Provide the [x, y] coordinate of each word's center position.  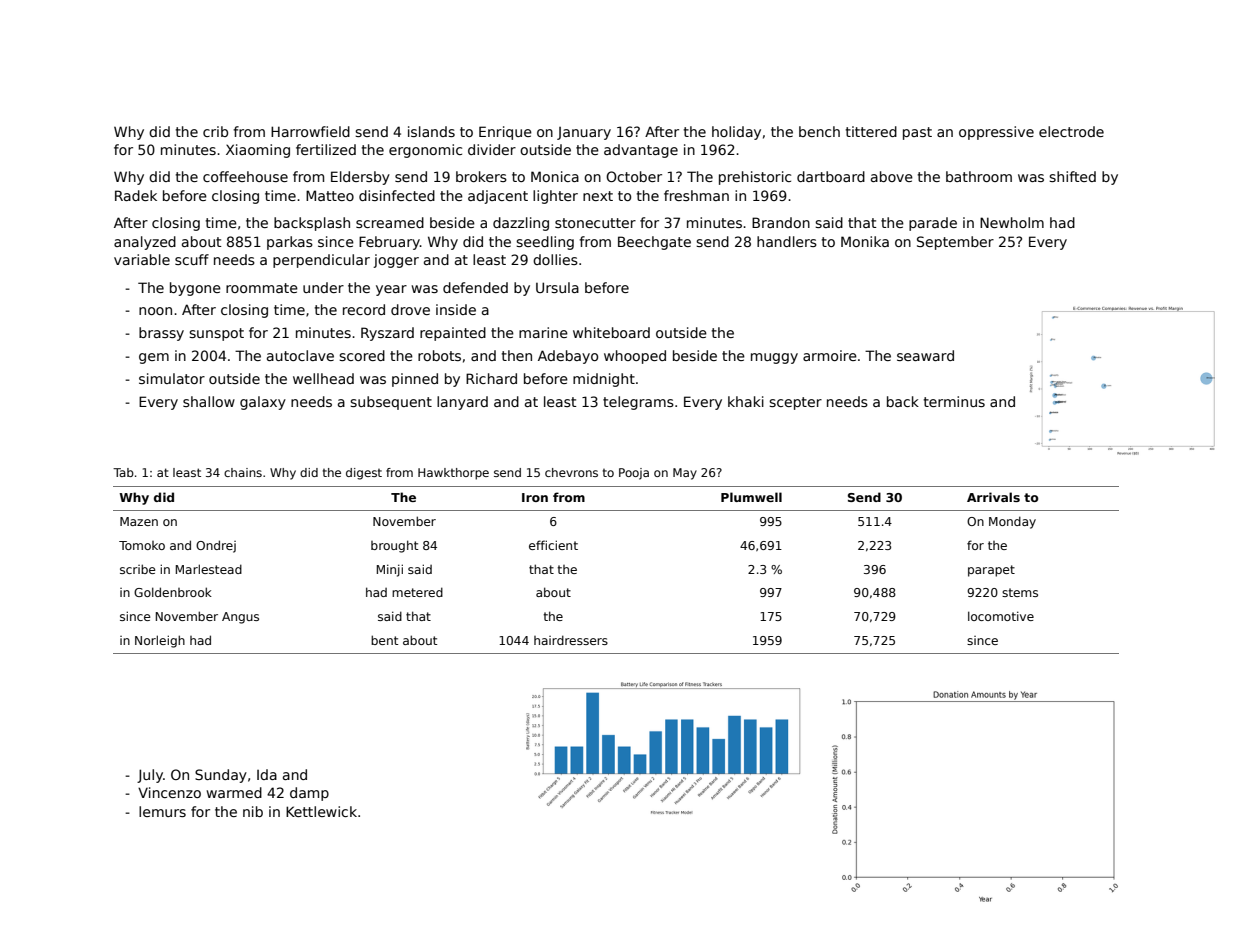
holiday [736, 133]
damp [309, 794]
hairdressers [571, 640]
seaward [925, 355]
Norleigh [160, 641]
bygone [195, 289]
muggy [774, 358]
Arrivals [993, 497]
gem [154, 358]
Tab [123, 472]
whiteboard [611, 332]
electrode [1071, 131]
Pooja [634, 474]
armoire [830, 355]
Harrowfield [310, 131]
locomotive [1001, 616]
